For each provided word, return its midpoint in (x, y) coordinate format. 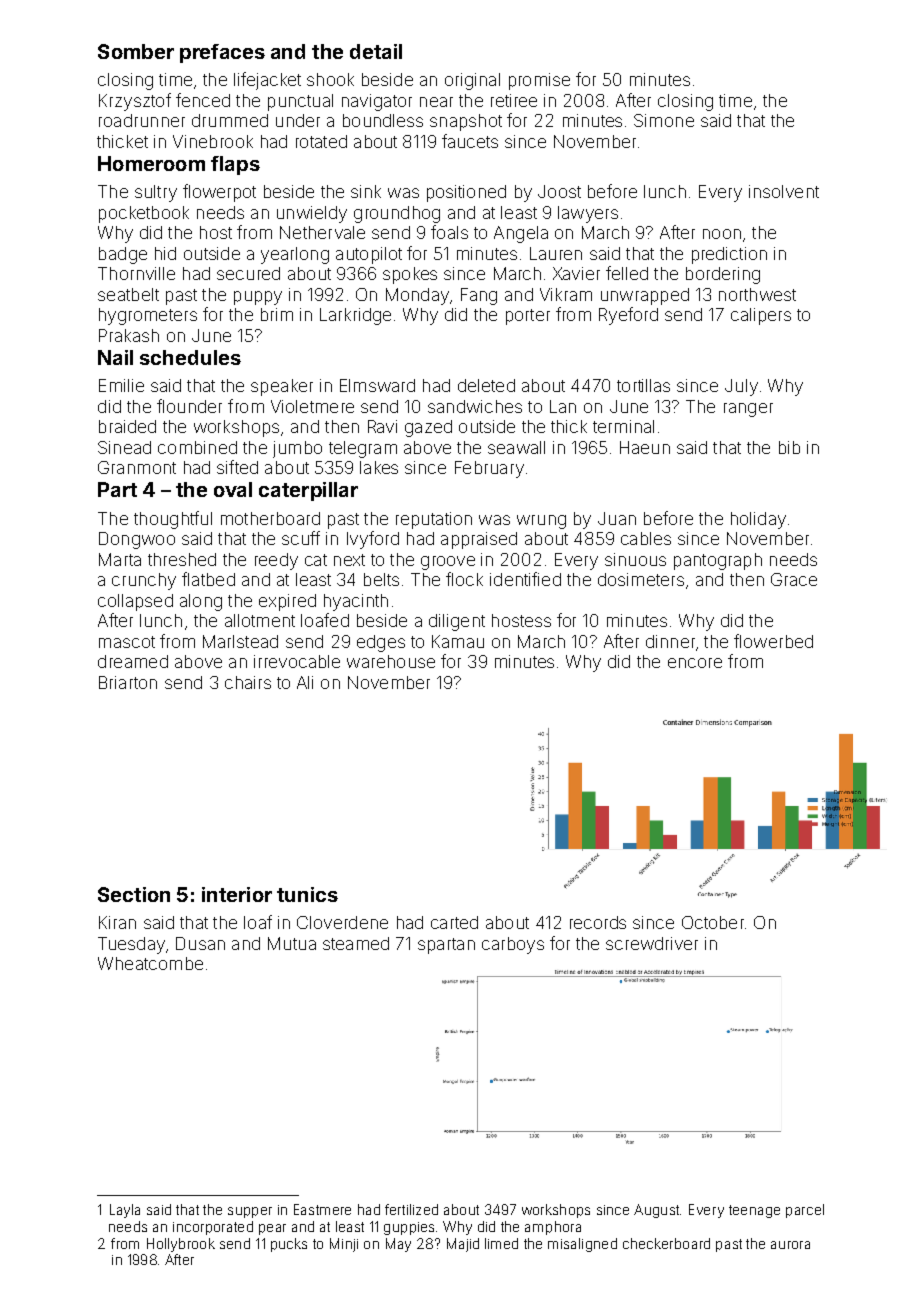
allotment (260, 620)
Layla (125, 1211)
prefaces (222, 53)
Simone (664, 120)
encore (695, 663)
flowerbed (773, 641)
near (436, 102)
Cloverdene (342, 922)
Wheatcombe (150, 963)
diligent (457, 622)
